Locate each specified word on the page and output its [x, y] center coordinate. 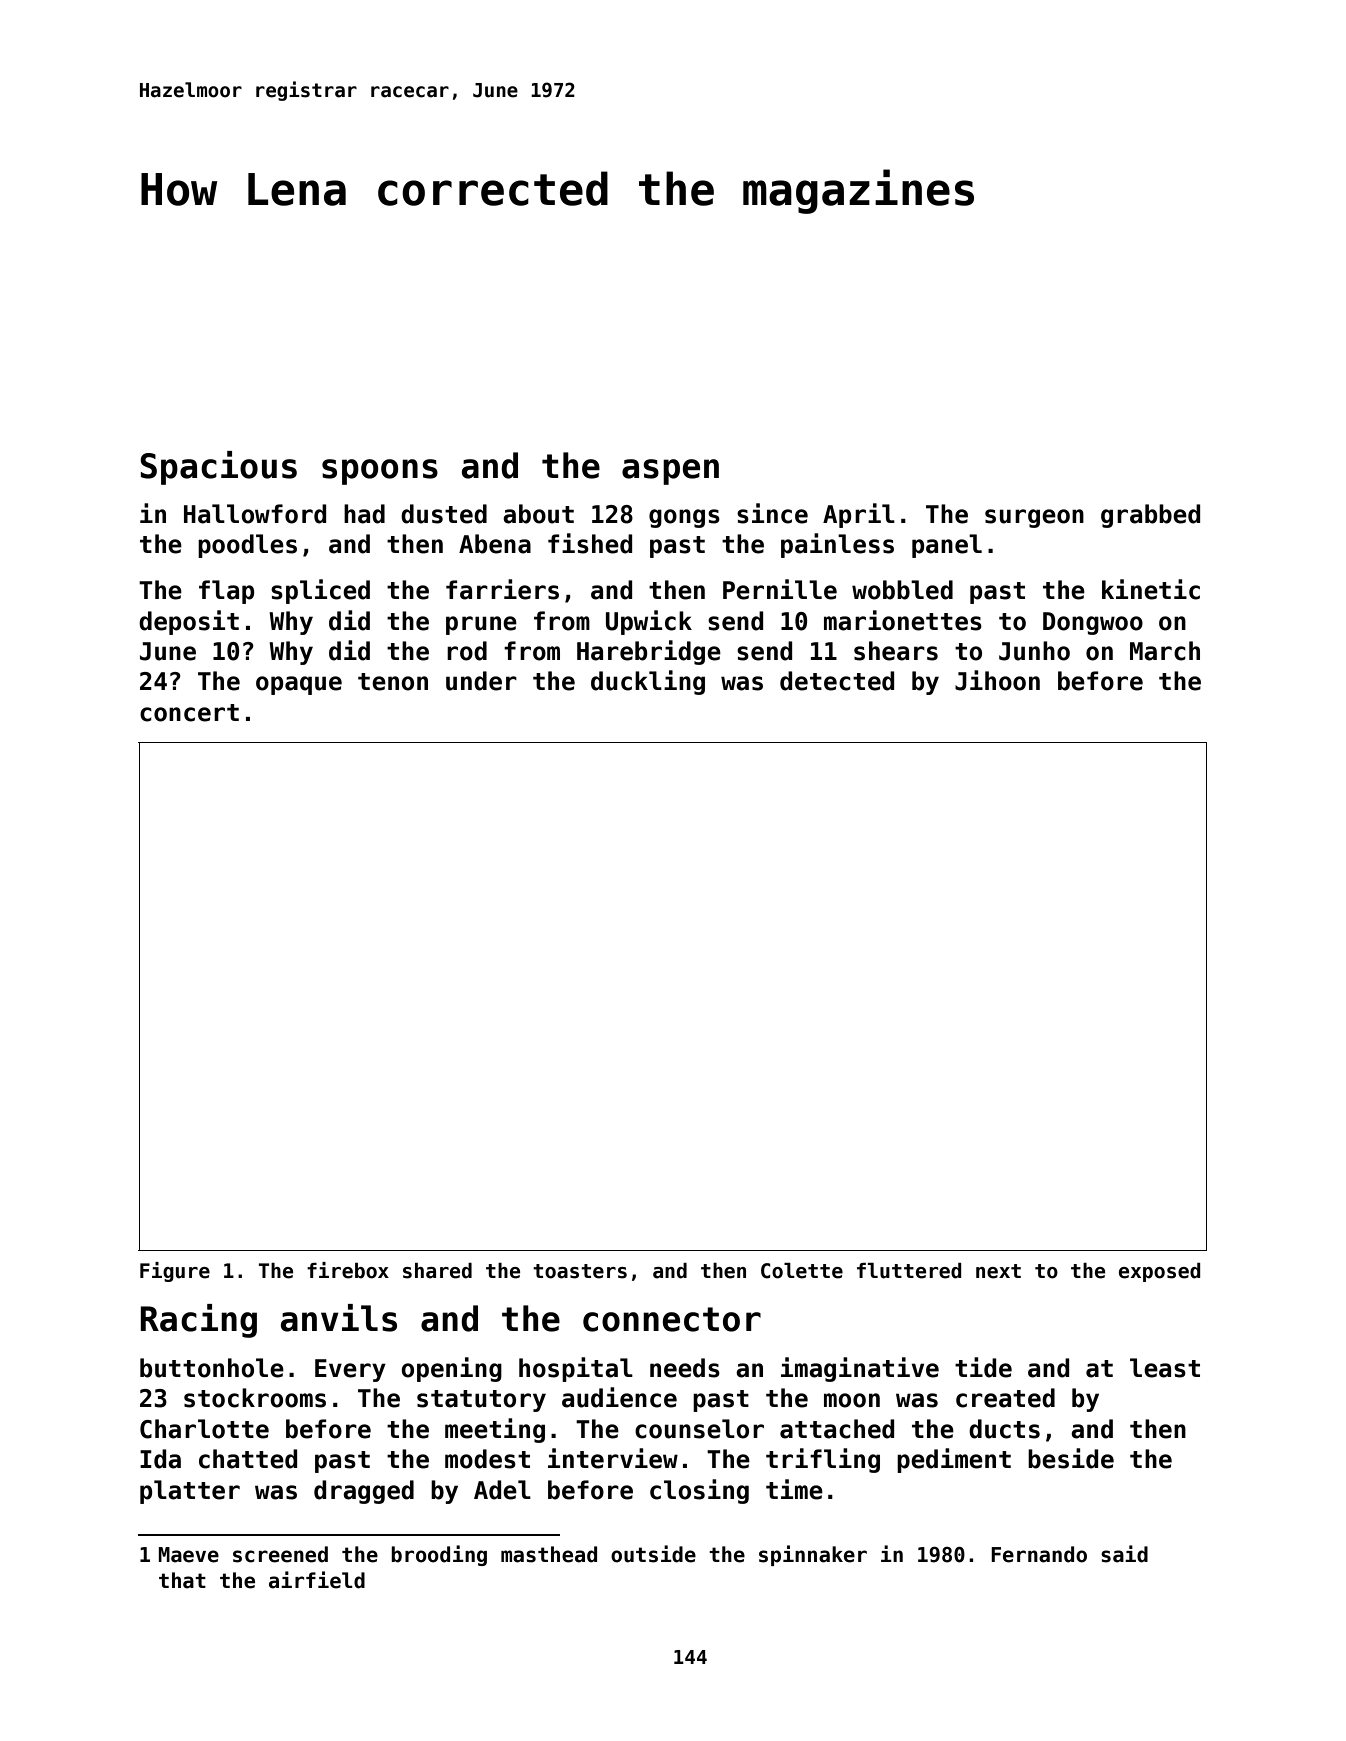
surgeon [1034, 518]
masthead [549, 1554]
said [1124, 1554]
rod [467, 651]
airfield [317, 1580]
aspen [670, 472]
